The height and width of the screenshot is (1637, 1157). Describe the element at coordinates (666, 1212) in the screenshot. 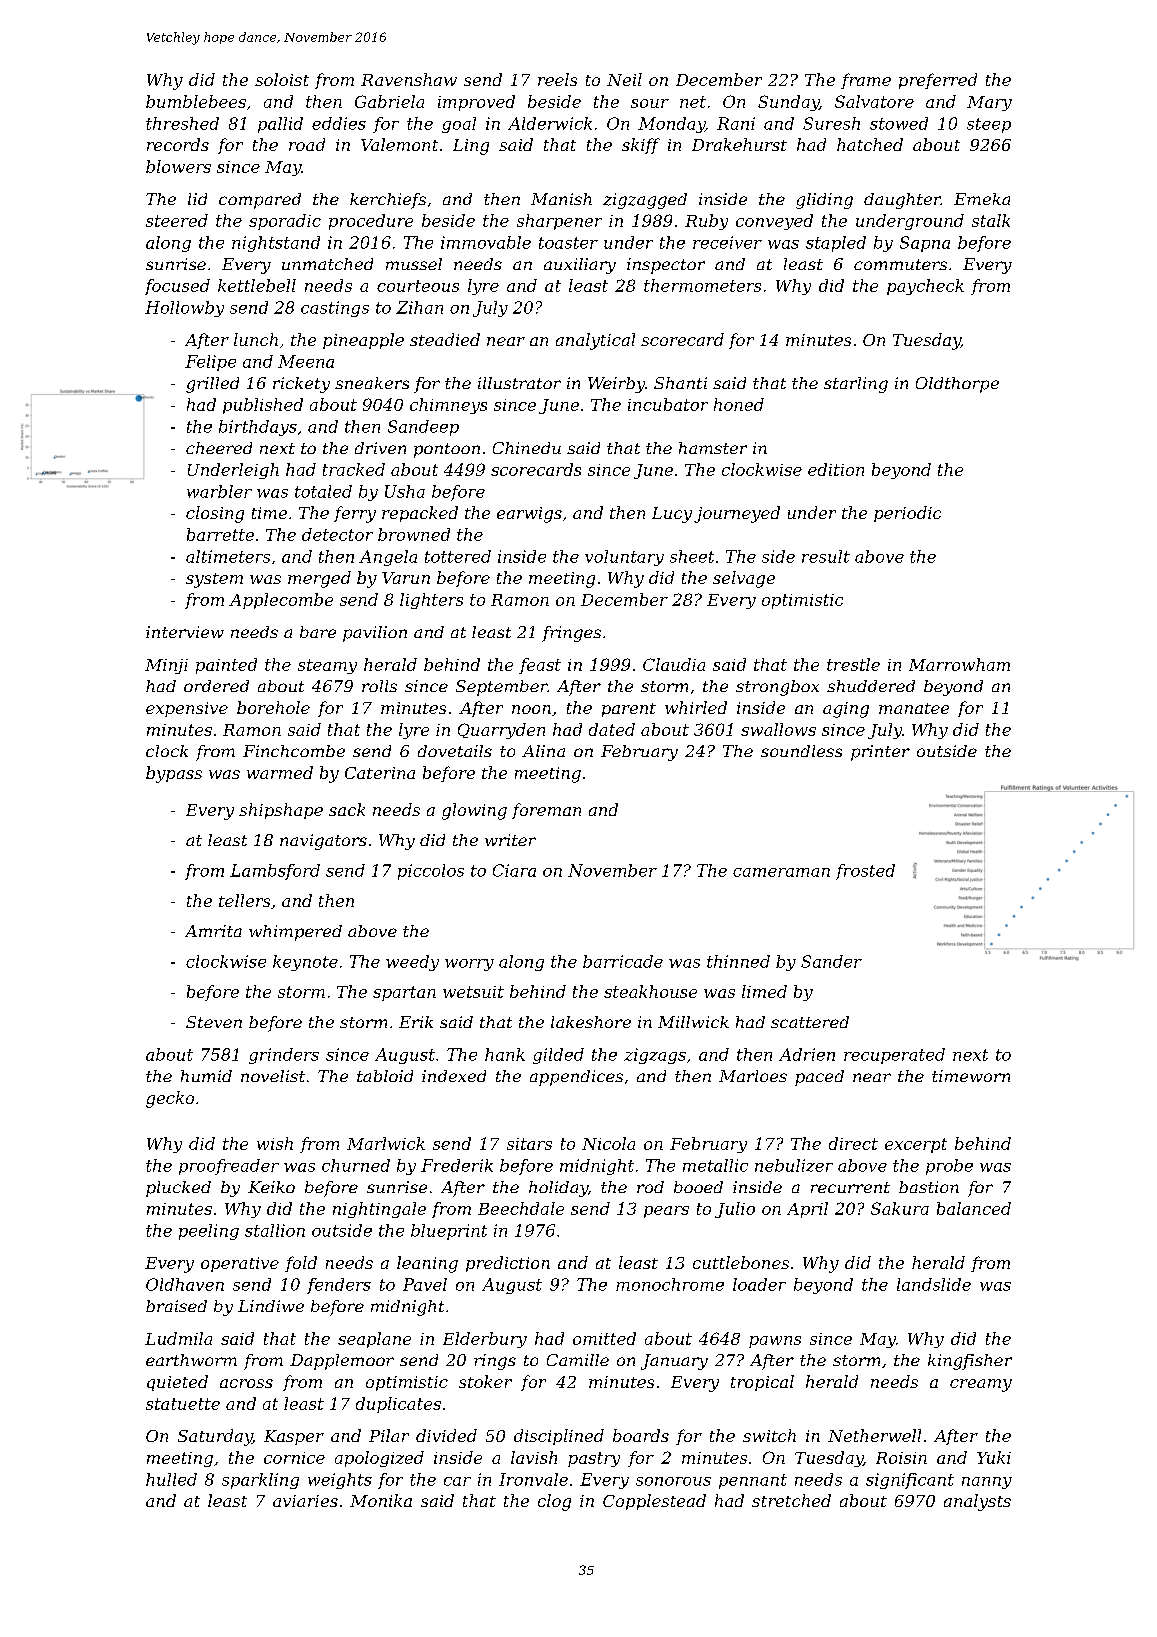

I see `pears` at that location.
